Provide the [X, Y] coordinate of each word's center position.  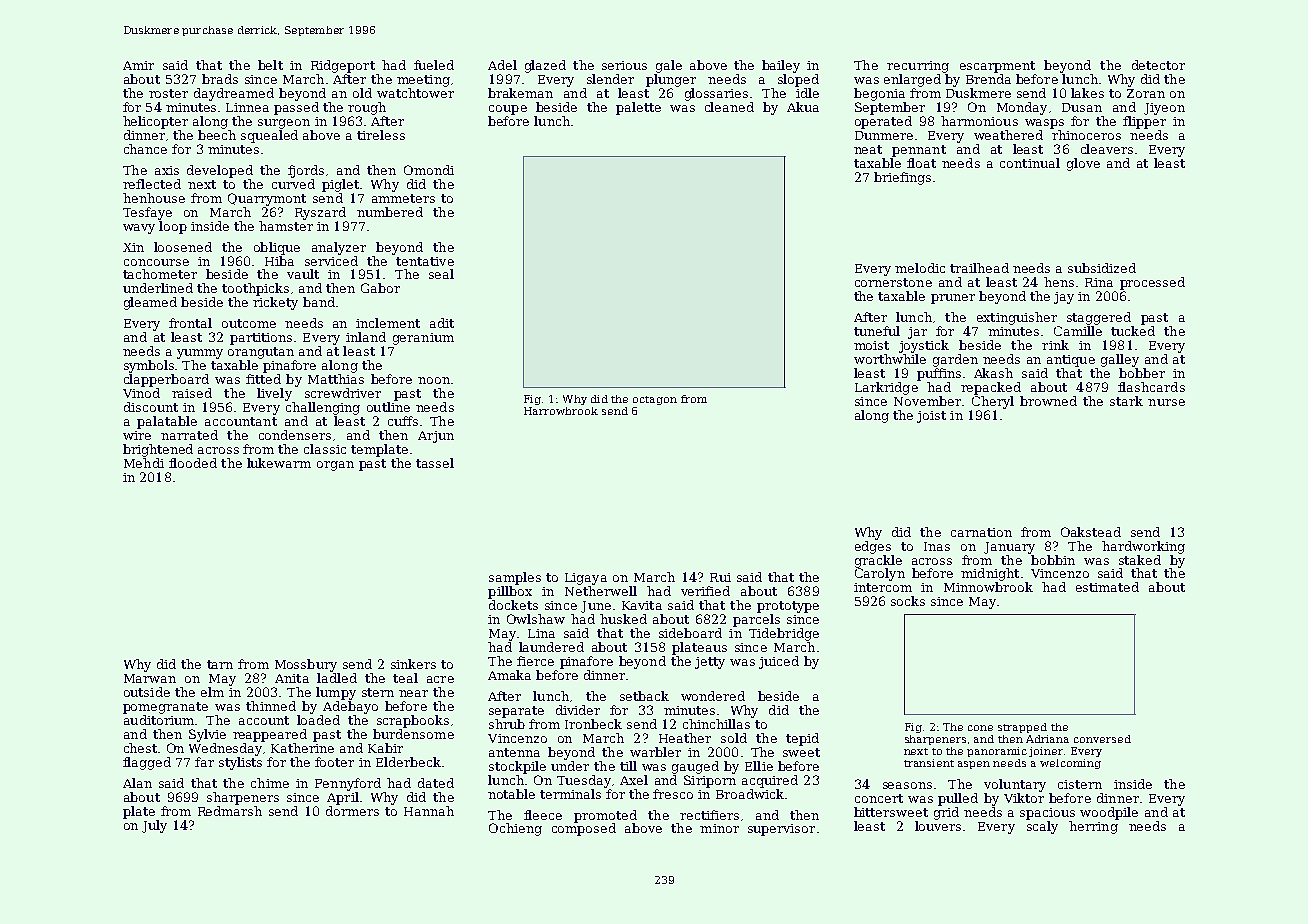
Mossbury [306, 665]
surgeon [284, 124]
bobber [1142, 373]
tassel [435, 463]
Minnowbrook [988, 587]
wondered [713, 696]
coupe [508, 110]
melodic [920, 268]
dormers [352, 811]
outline [388, 407]
